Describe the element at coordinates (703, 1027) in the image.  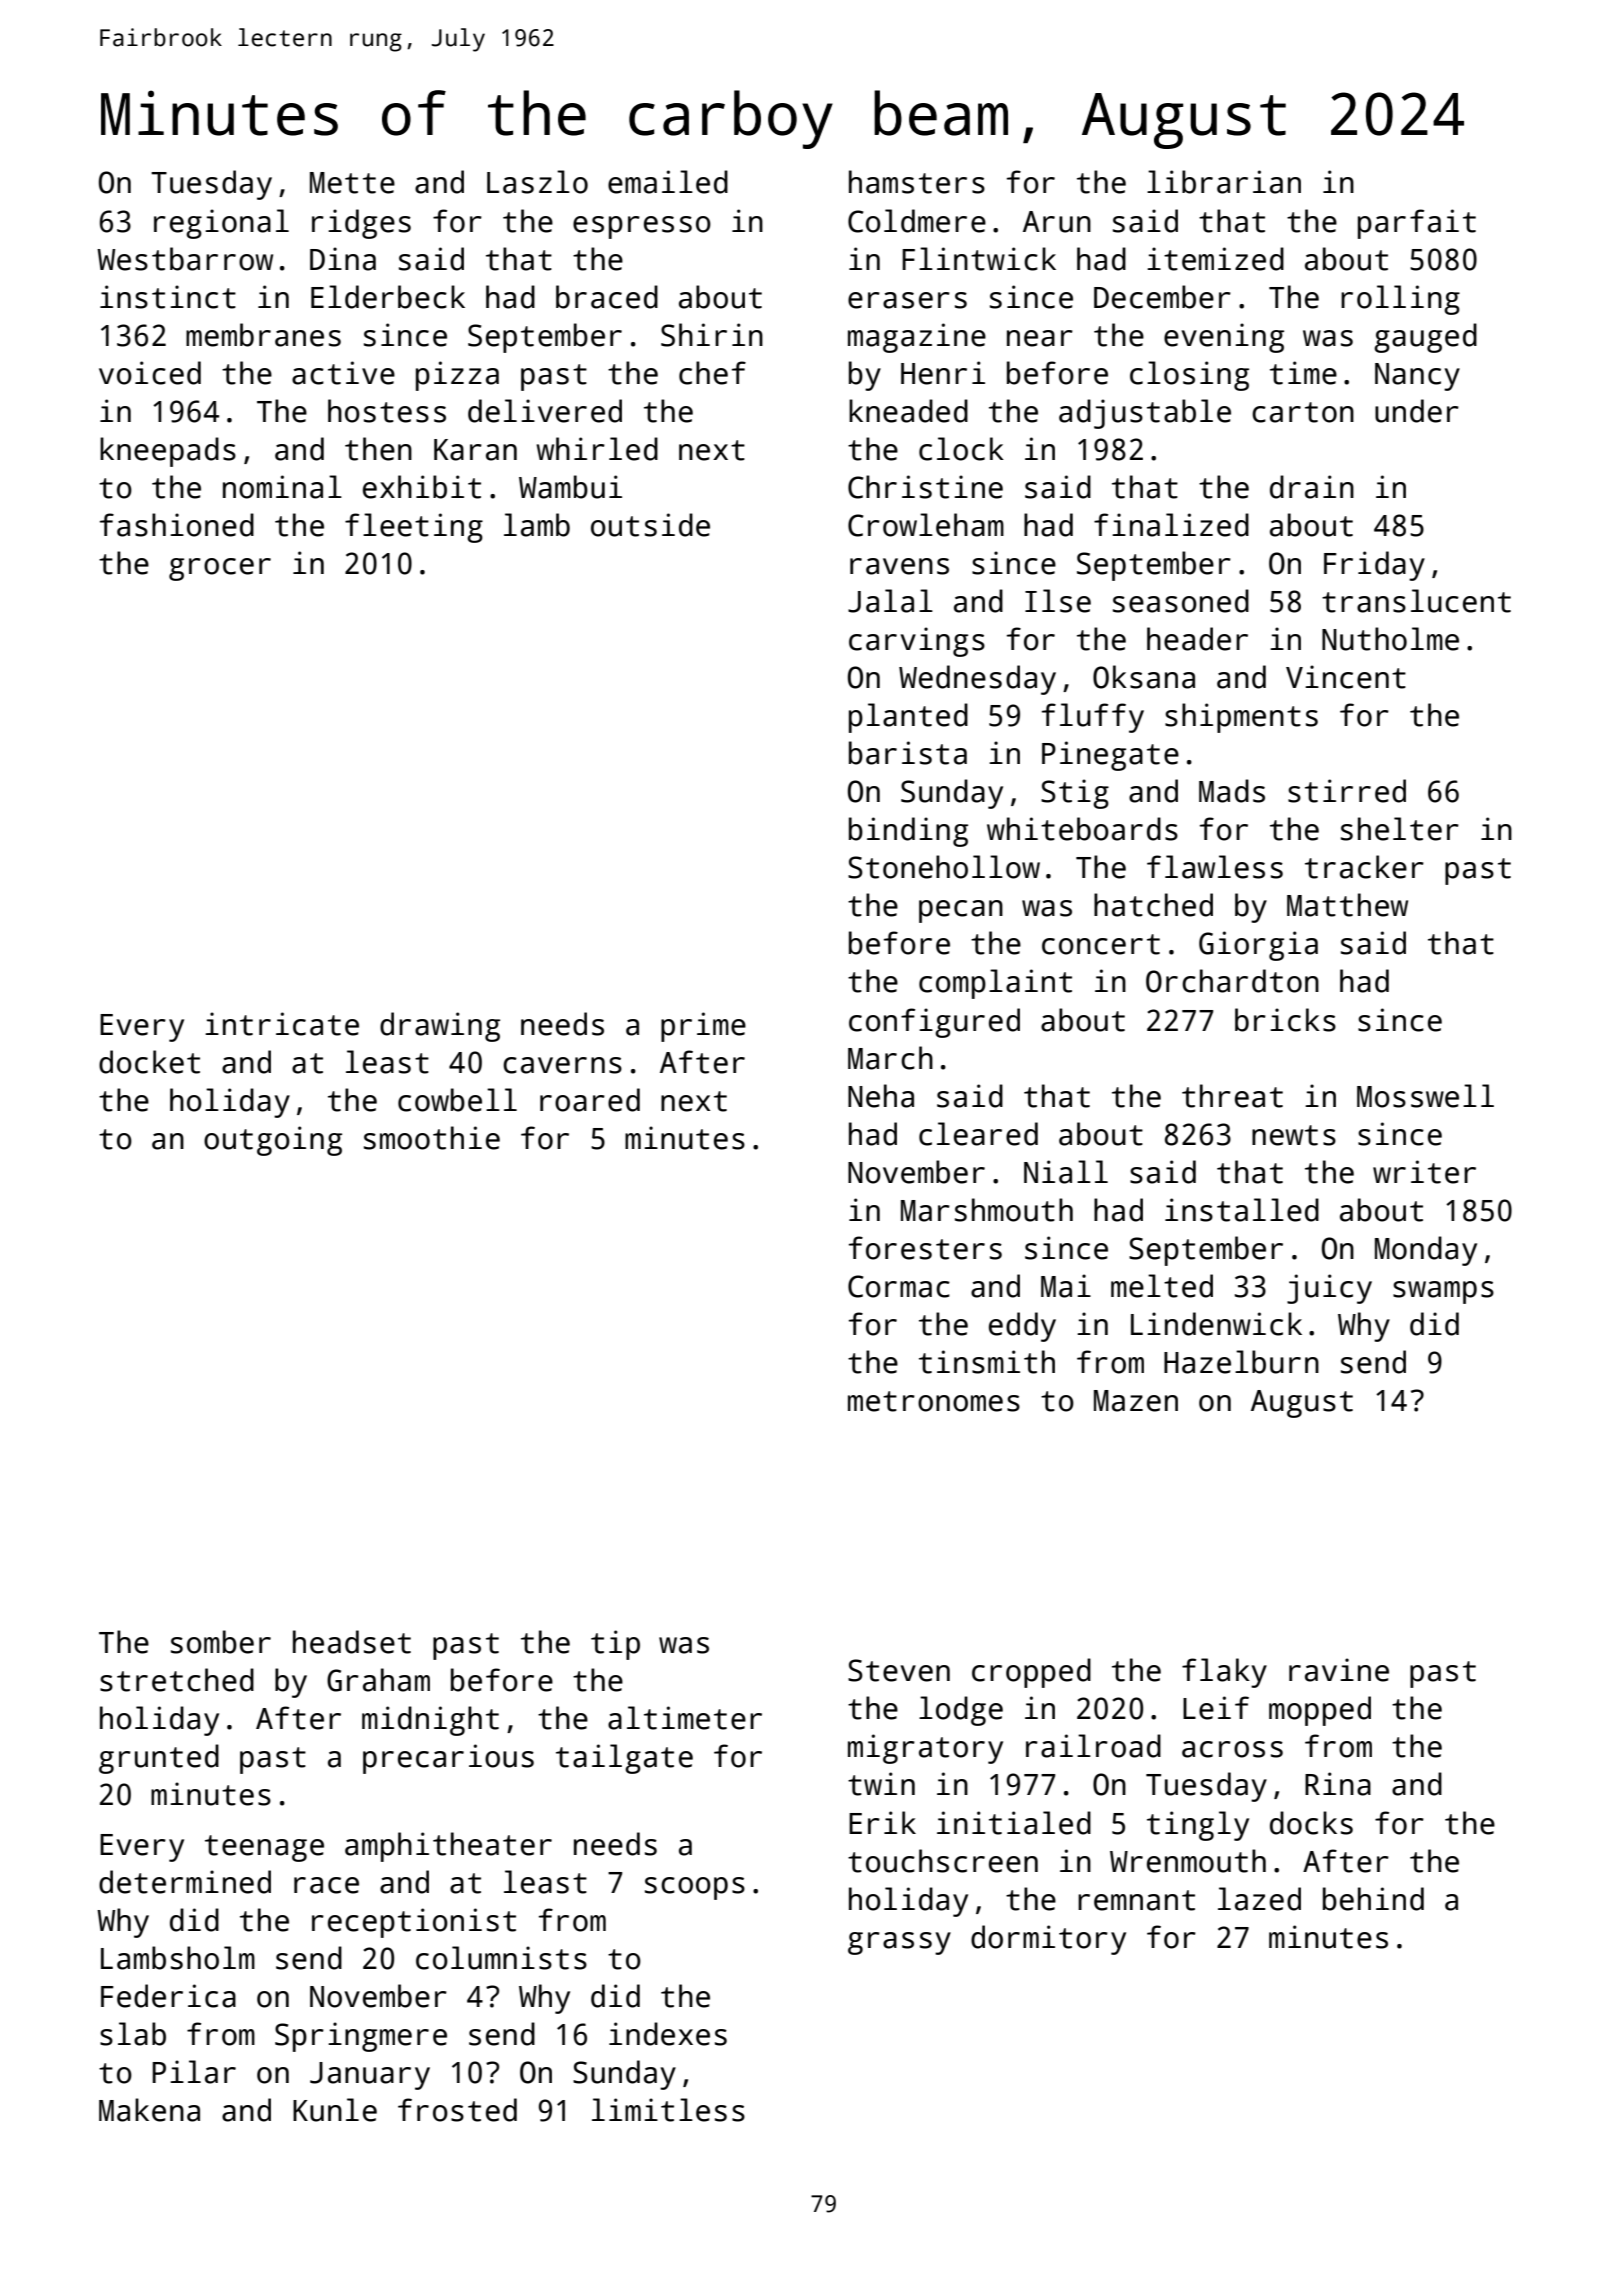
I see `prime` at that location.
